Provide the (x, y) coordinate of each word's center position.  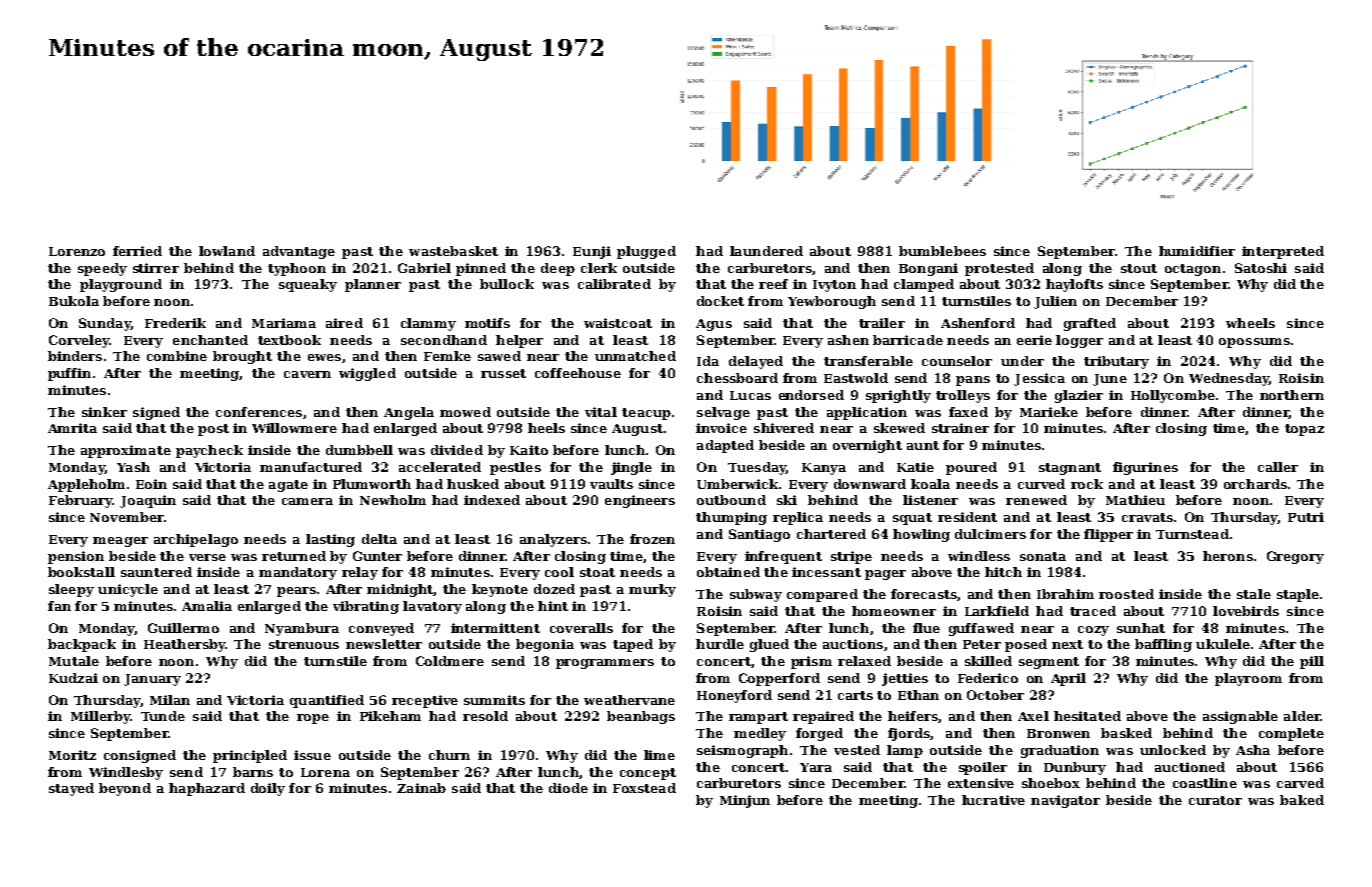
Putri (1306, 517)
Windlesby (126, 773)
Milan (170, 700)
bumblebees (942, 251)
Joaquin (148, 501)
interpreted (1283, 252)
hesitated (1087, 716)
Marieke (1049, 412)
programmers (605, 664)
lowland (227, 251)
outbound (731, 500)
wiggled (367, 374)
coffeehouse (578, 373)
